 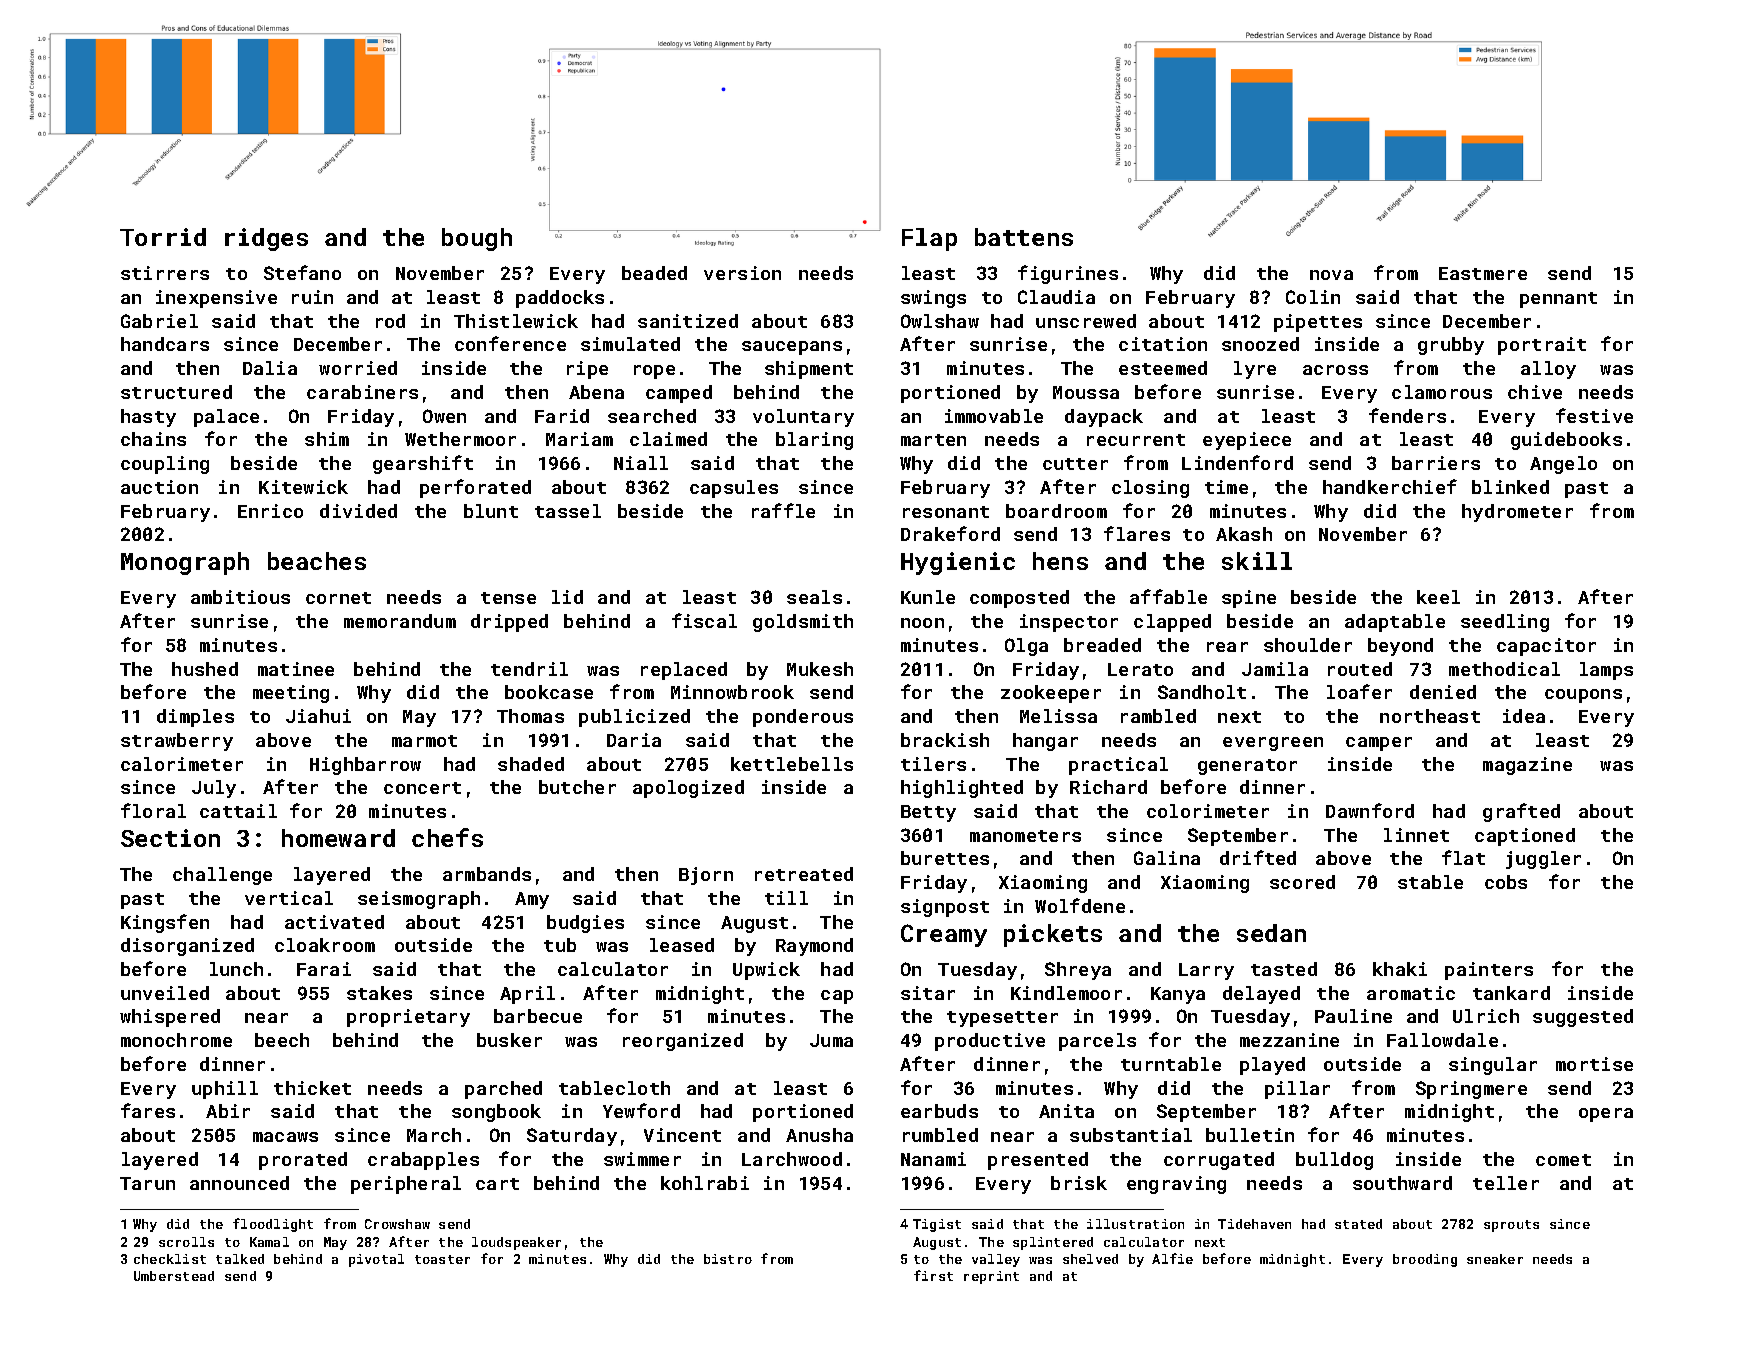 What do you see at coordinates (1024, 237) in the page?
I see `battens` at bounding box center [1024, 237].
